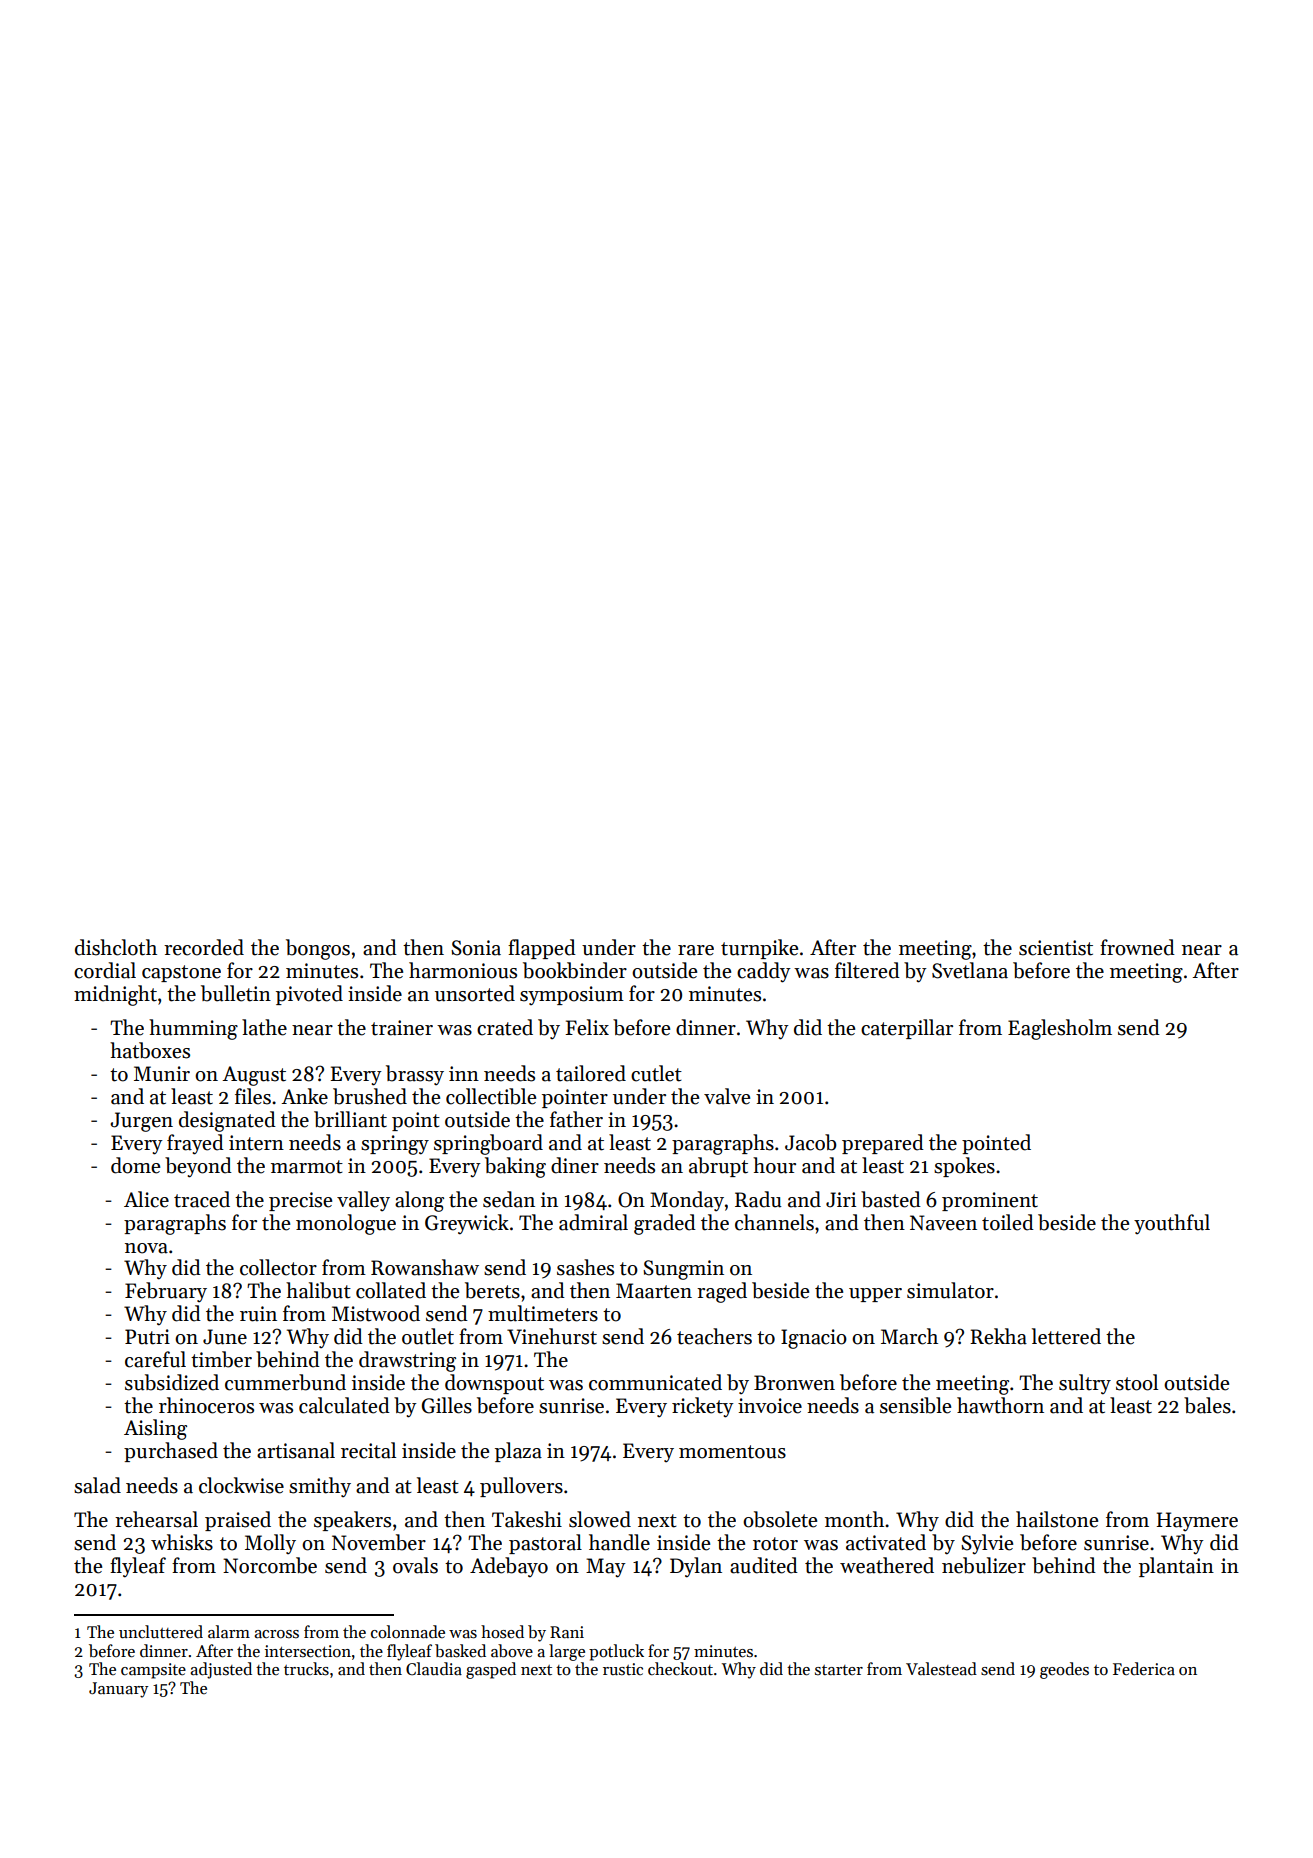  I want to click on springboard, so click(488, 1144).
